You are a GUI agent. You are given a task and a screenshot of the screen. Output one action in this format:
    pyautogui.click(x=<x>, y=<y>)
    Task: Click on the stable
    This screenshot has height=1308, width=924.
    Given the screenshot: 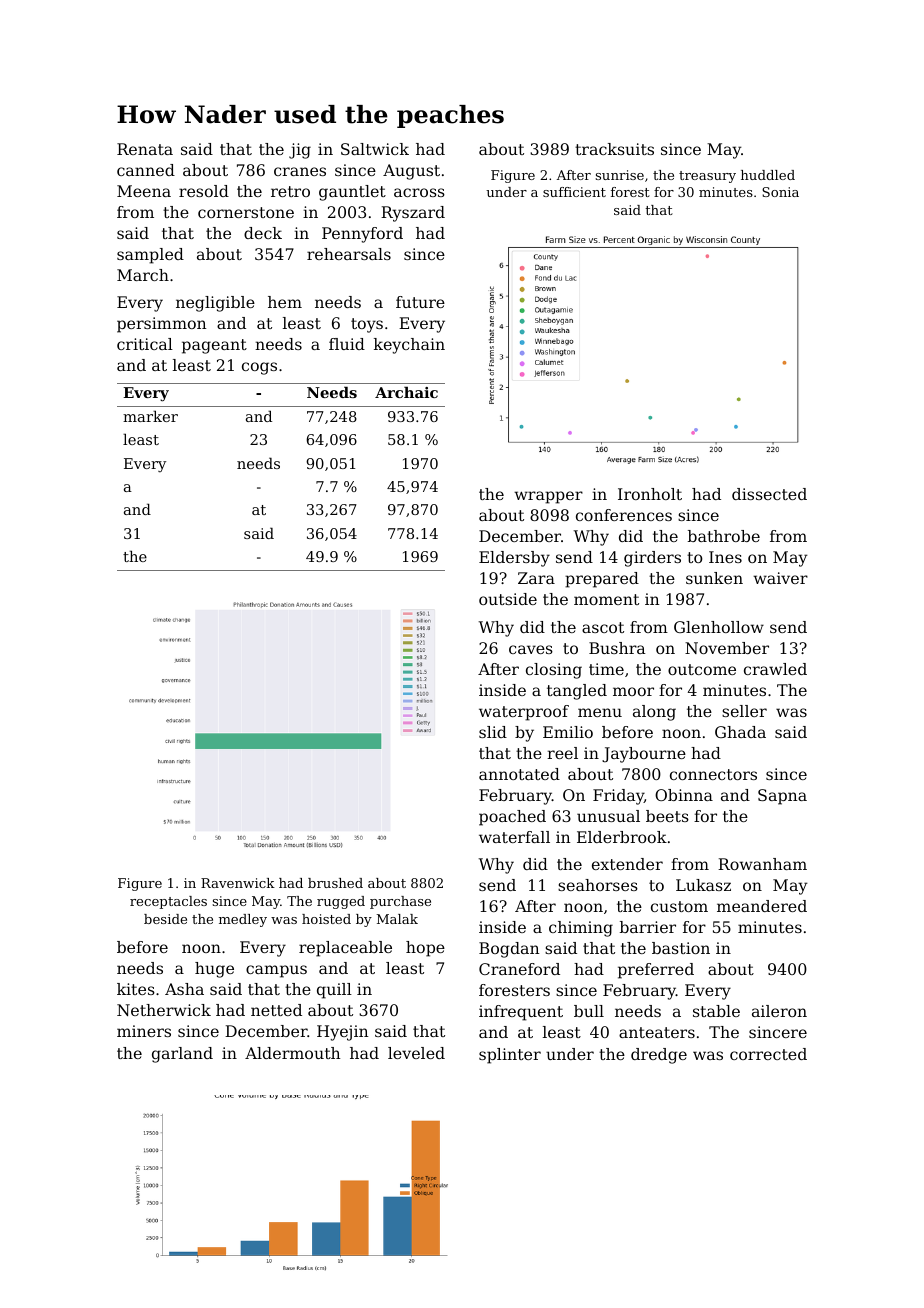 What is the action you would take?
    pyautogui.click(x=716, y=1011)
